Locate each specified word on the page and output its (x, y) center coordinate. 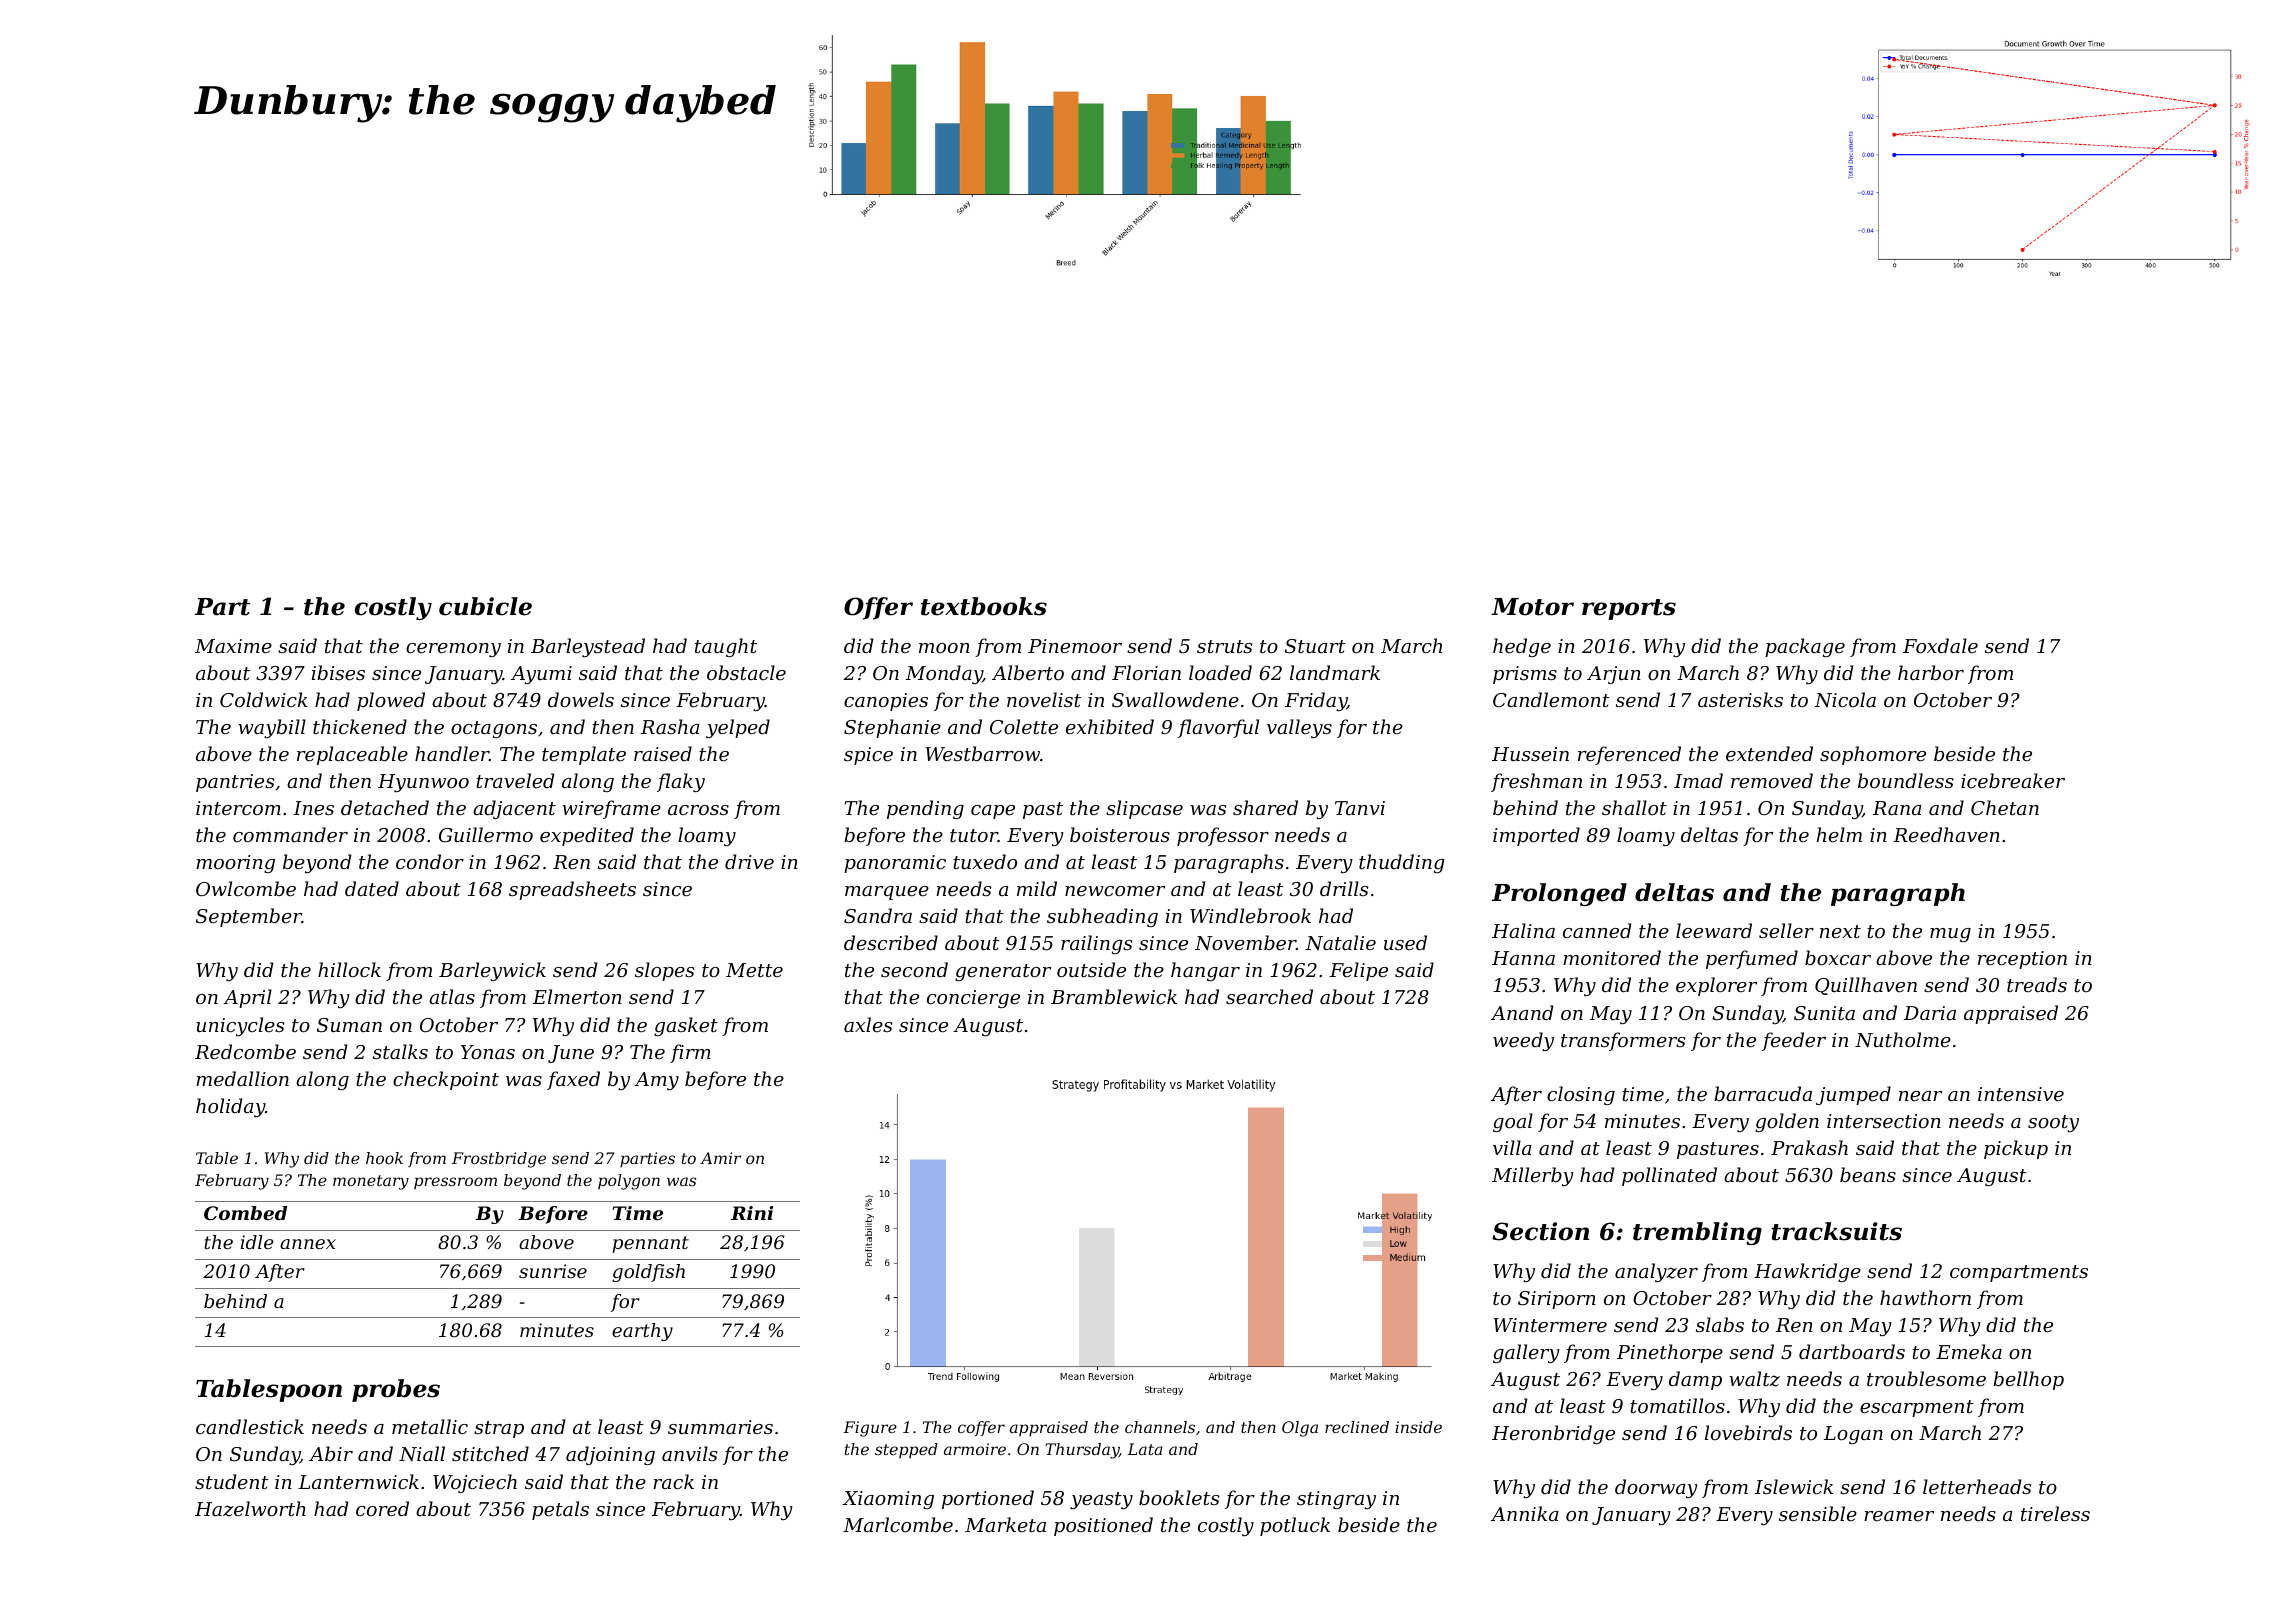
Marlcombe (898, 1524)
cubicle (485, 606)
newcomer (1115, 891)
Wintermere (1550, 1325)
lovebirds (1748, 1432)
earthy (642, 1332)
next (1840, 931)
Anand (1522, 1012)
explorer (1716, 986)
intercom (238, 808)
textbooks (984, 606)
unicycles (240, 1026)
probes (396, 1390)
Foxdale (1940, 645)
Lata (1144, 1449)
